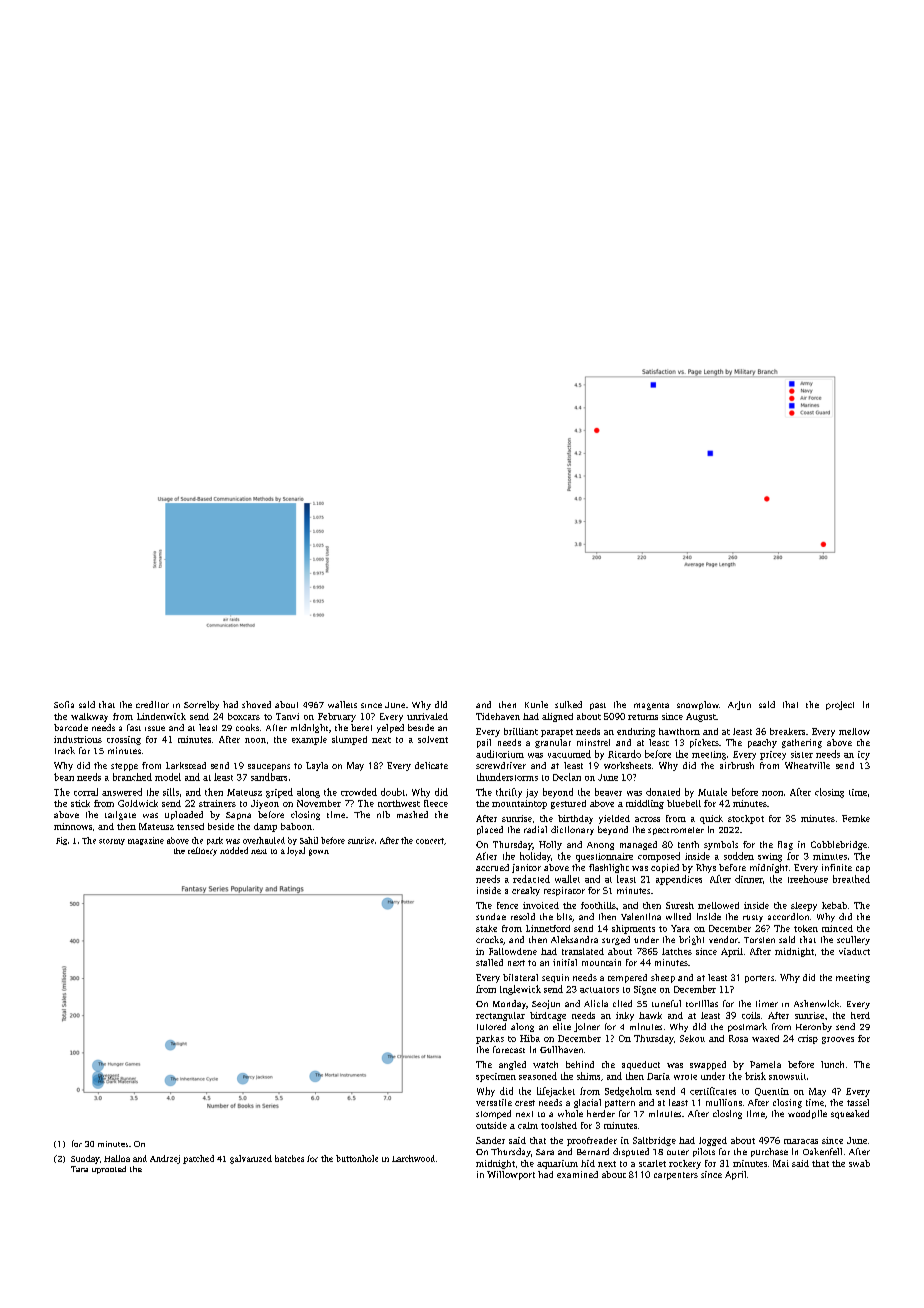 The height and width of the screenshot is (1308, 924). I want to click on project, so click(840, 705).
